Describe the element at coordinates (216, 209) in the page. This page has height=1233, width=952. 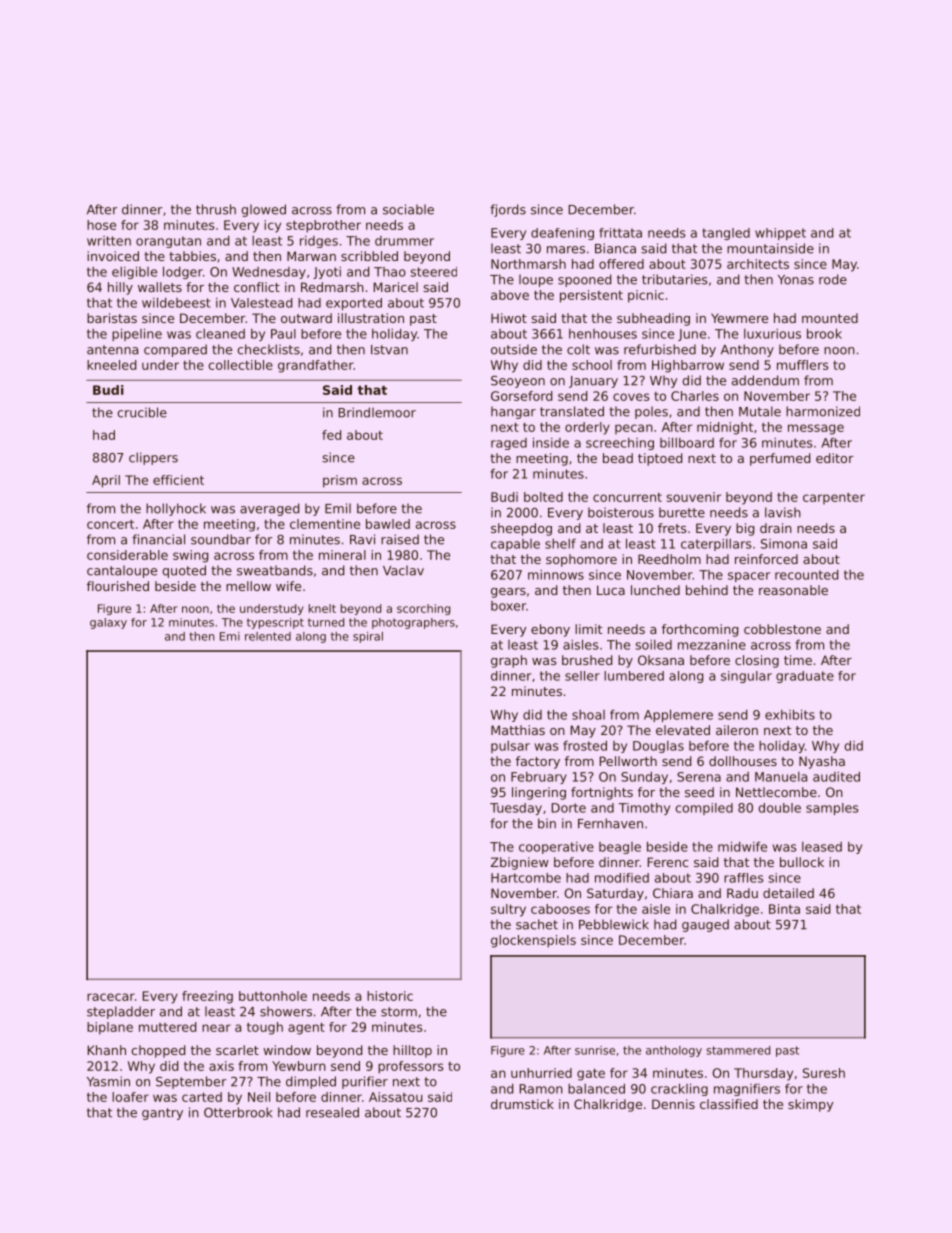
I see `thrush` at that location.
